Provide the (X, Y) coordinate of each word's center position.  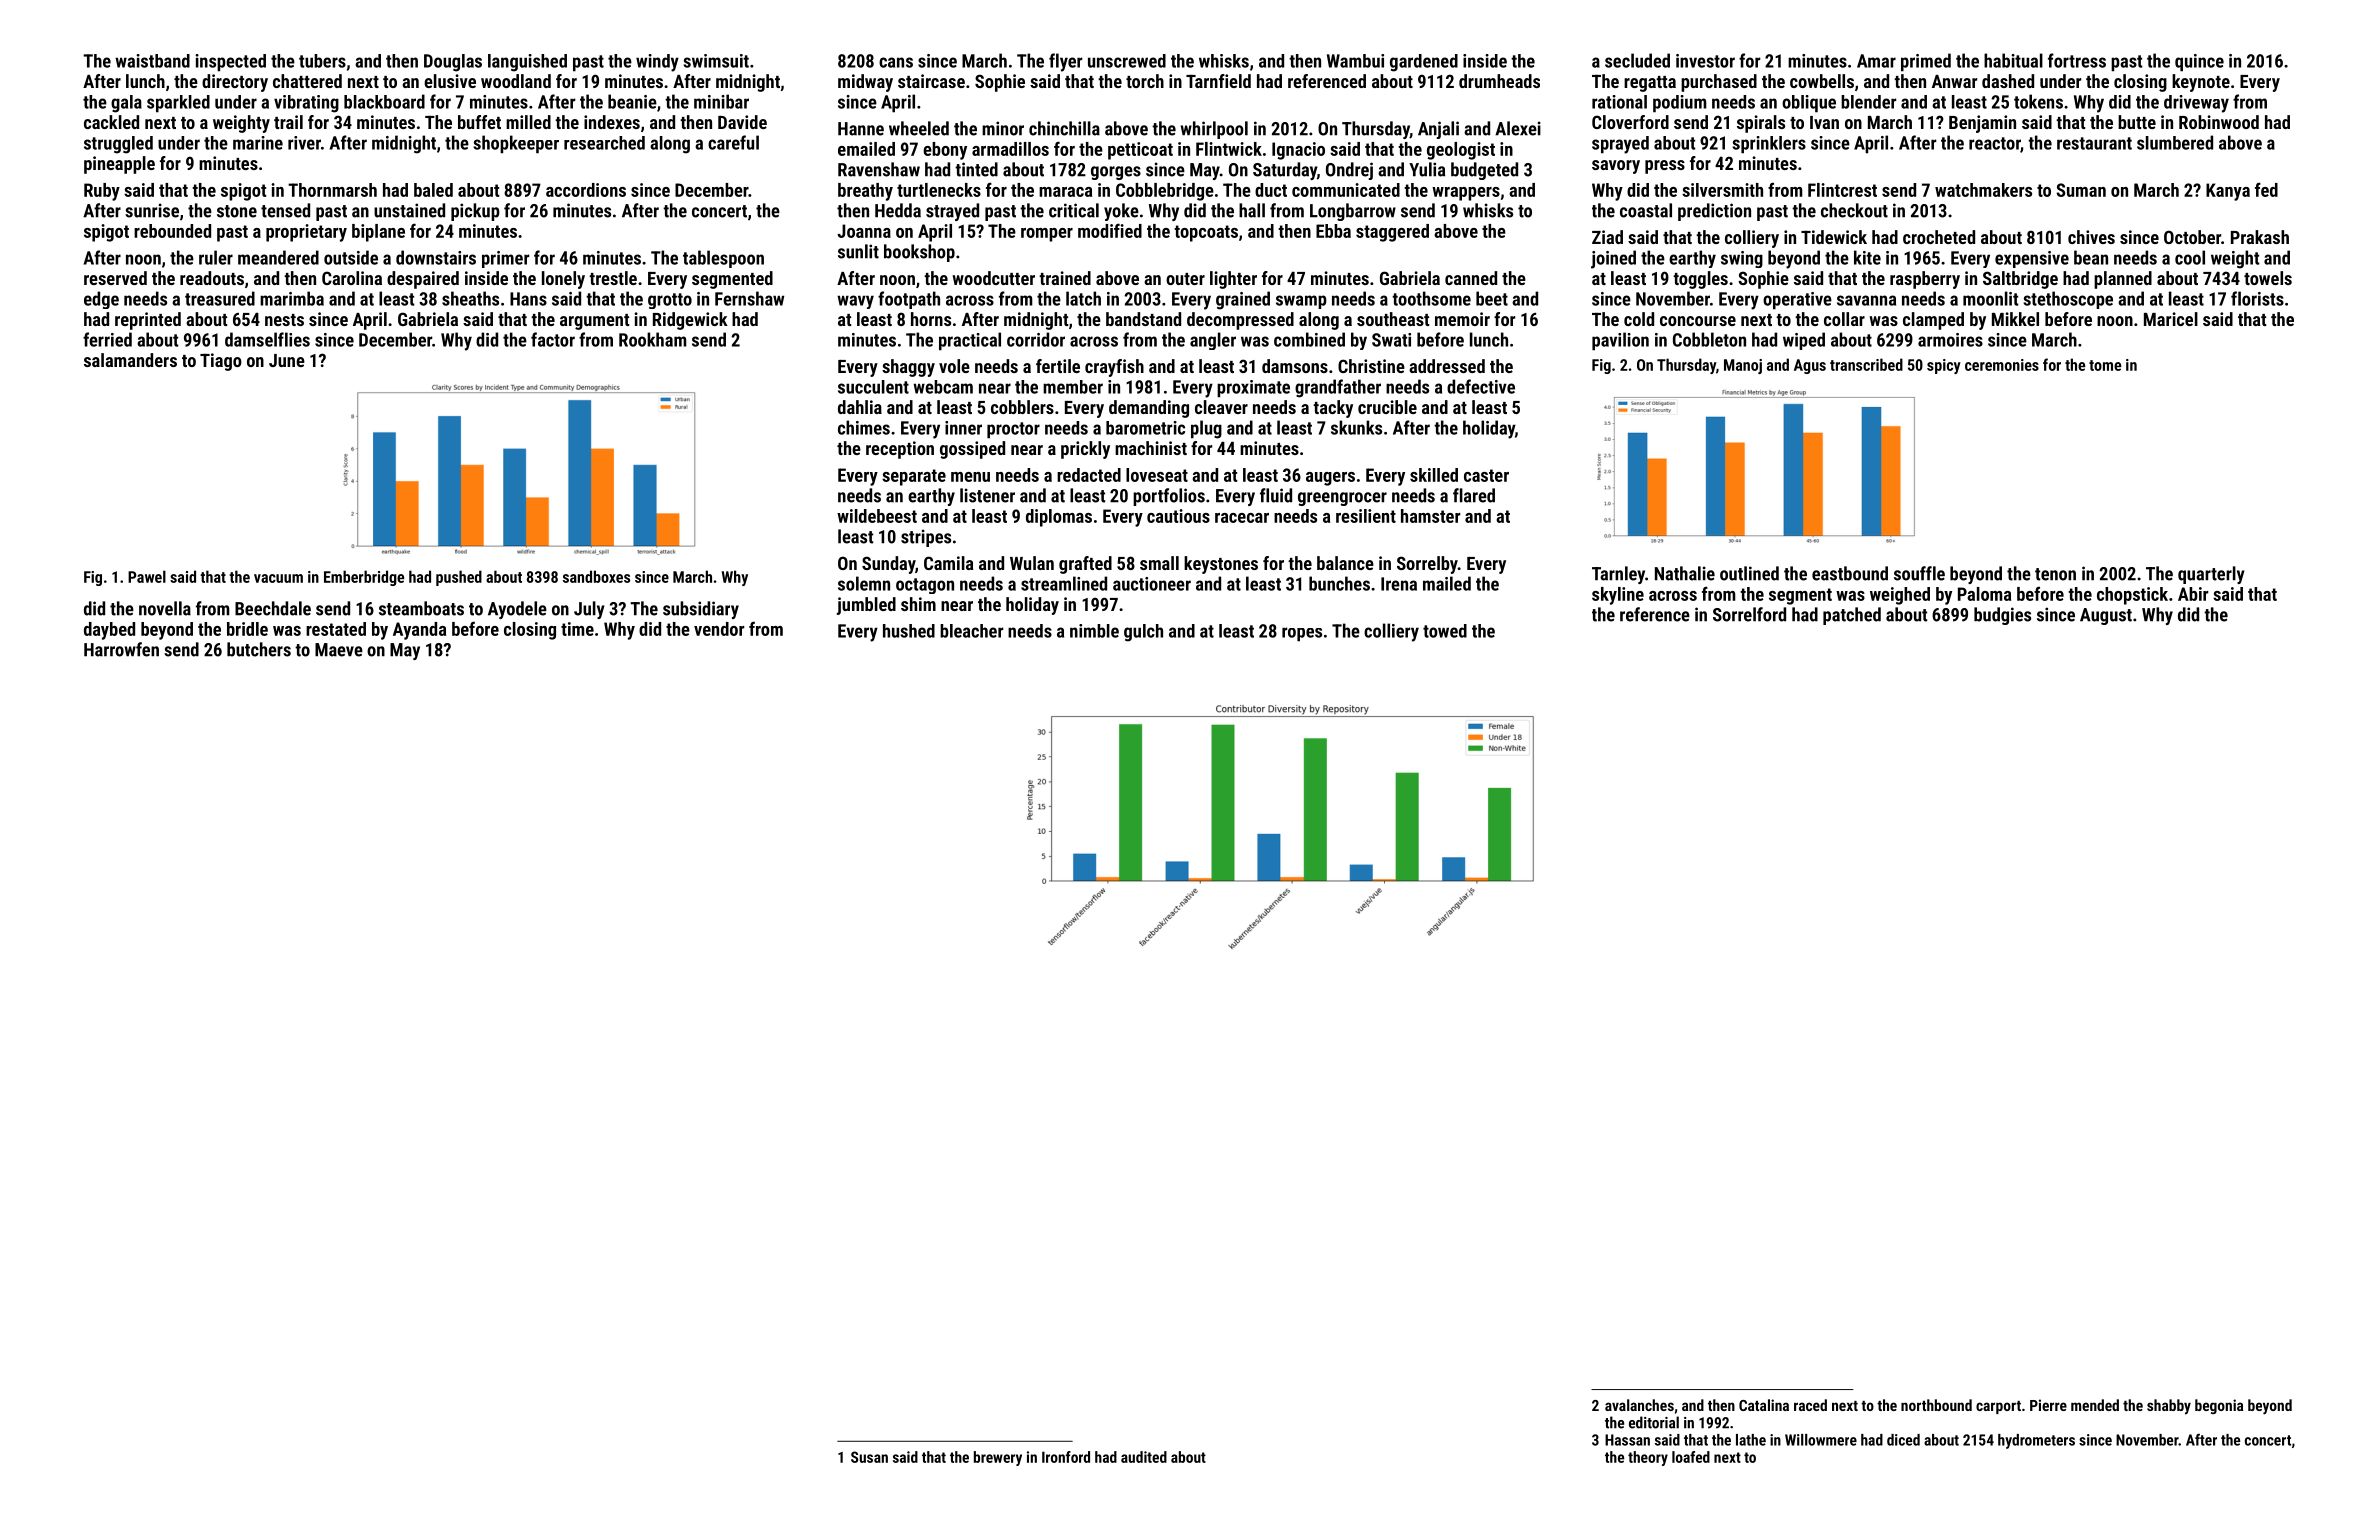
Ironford (1066, 1457)
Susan (869, 1457)
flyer (1066, 62)
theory (1648, 1458)
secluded (1637, 60)
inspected (230, 63)
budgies (2002, 616)
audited (1144, 1457)
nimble (1094, 631)
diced (1903, 1440)
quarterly (2211, 575)
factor (553, 339)
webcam (943, 387)
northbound (1936, 1405)
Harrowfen (121, 649)
